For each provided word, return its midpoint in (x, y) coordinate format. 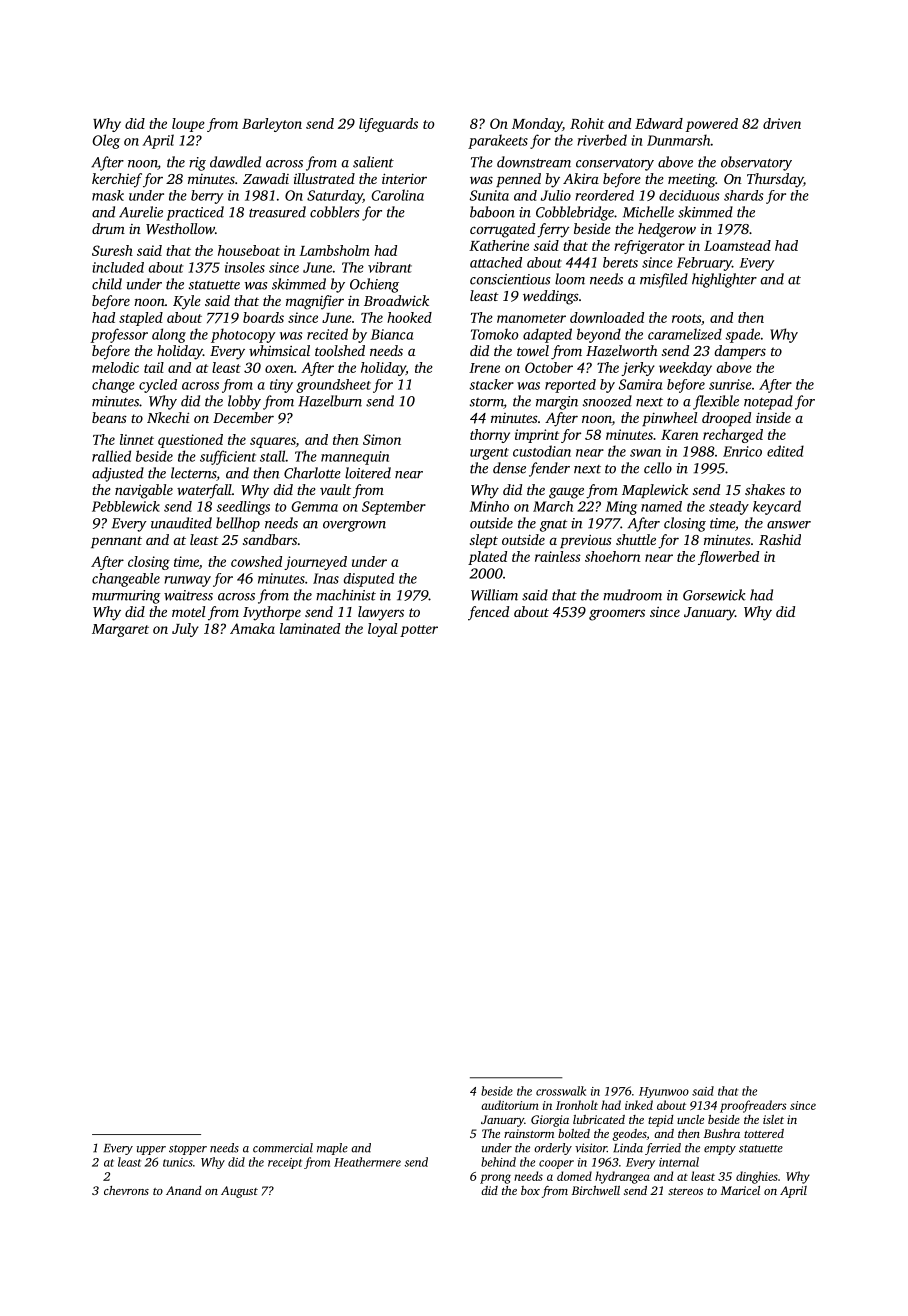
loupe (188, 125)
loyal (382, 630)
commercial (283, 1148)
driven (782, 123)
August (239, 1192)
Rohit (587, 123)
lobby (244, 402)
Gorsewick (714, 595)
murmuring (126, 597)
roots (686, 318)
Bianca (392, 334)
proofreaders (753, 1106)
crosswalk (561, 1091)
